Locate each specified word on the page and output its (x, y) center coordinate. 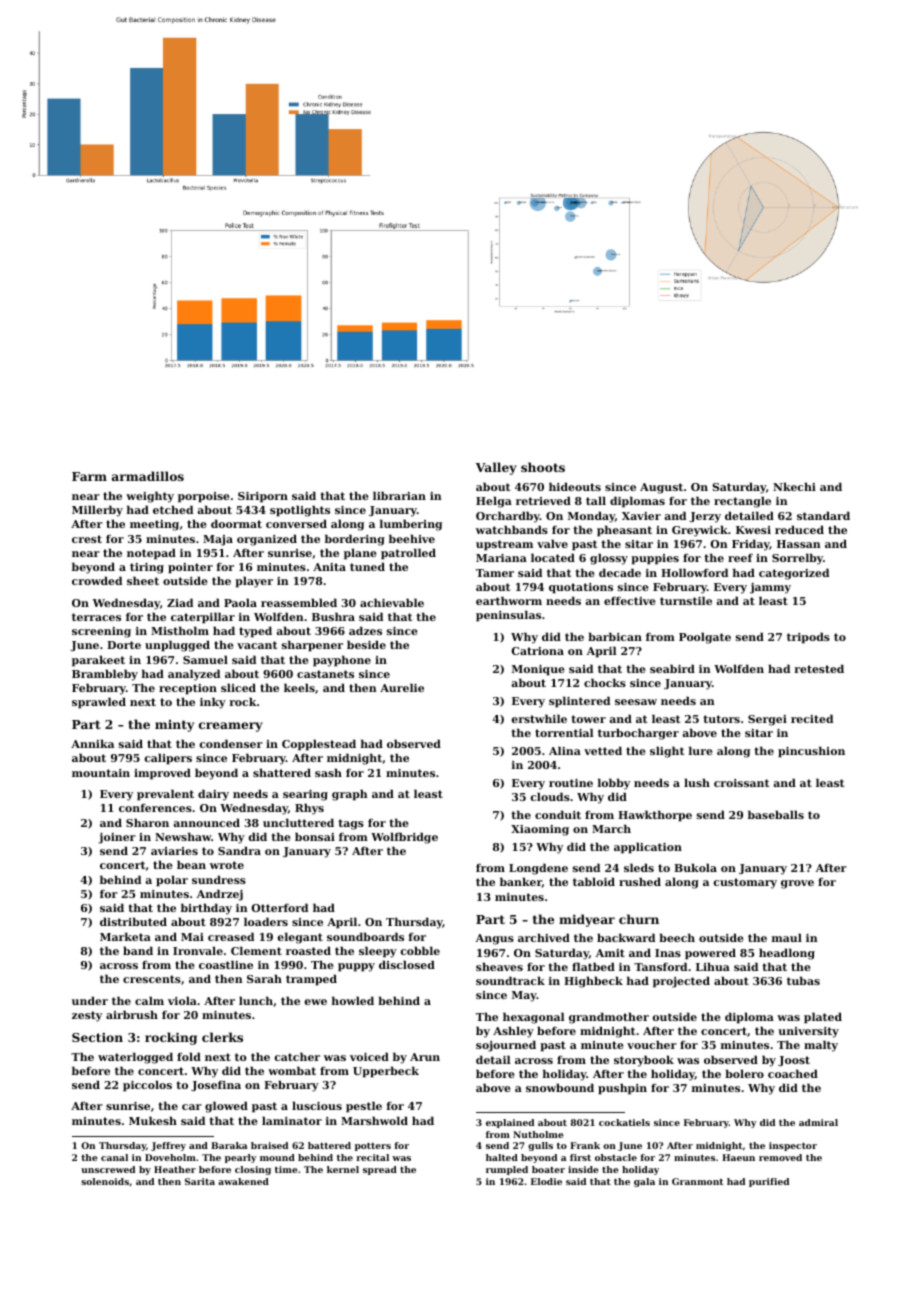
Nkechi (794, 486)
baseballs (776, 814)
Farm (89, 476)
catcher (297, 1056)
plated (823, 1018)
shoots (543, 467)
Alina (565, 750)
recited (812, 718)
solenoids (105, 1181)
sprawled (99, 703)
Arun (425, 1057)
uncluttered (298, 822)
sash (328, 772)
